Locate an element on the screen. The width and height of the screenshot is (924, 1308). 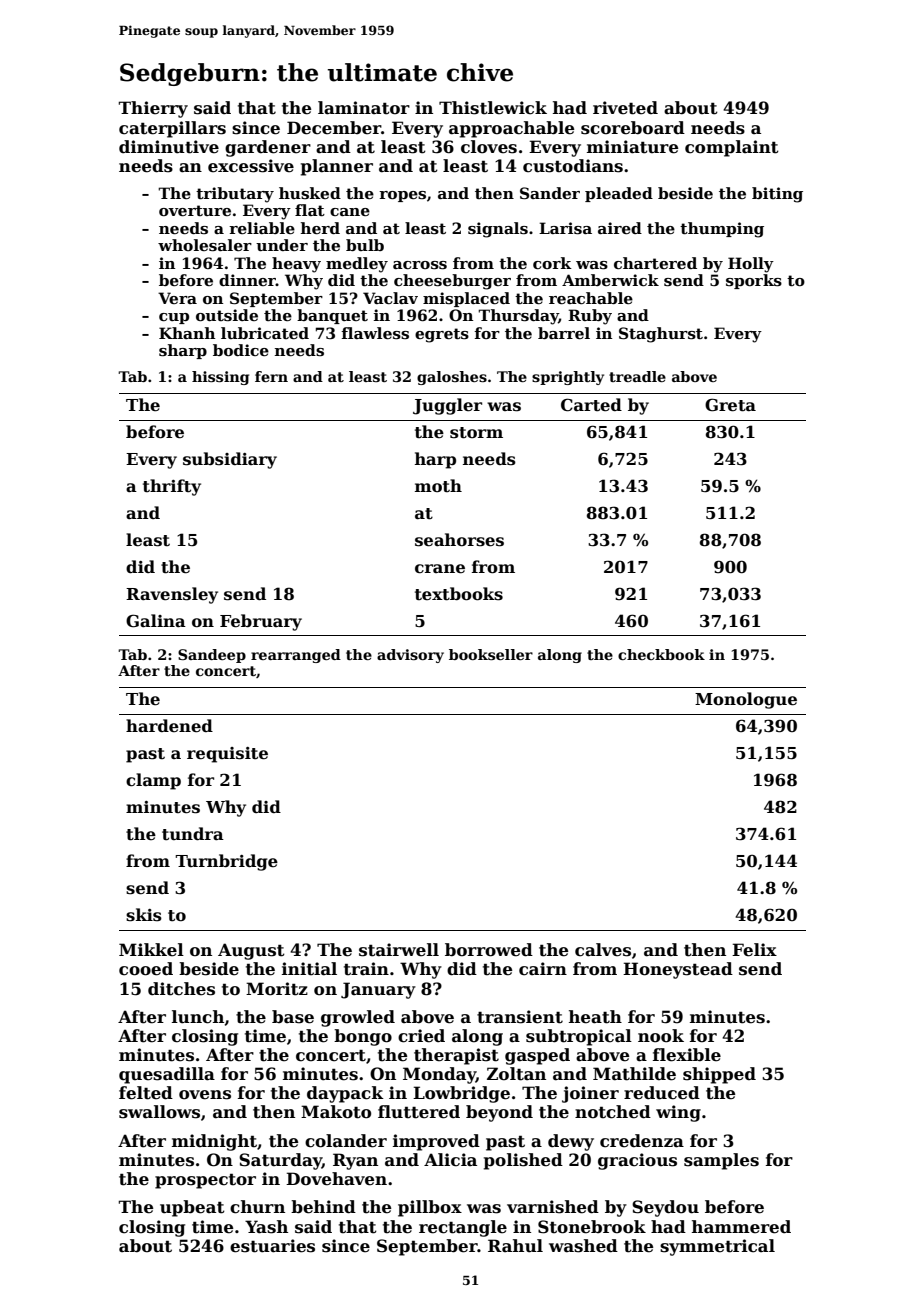
August is located at coordinates (251, 951).
